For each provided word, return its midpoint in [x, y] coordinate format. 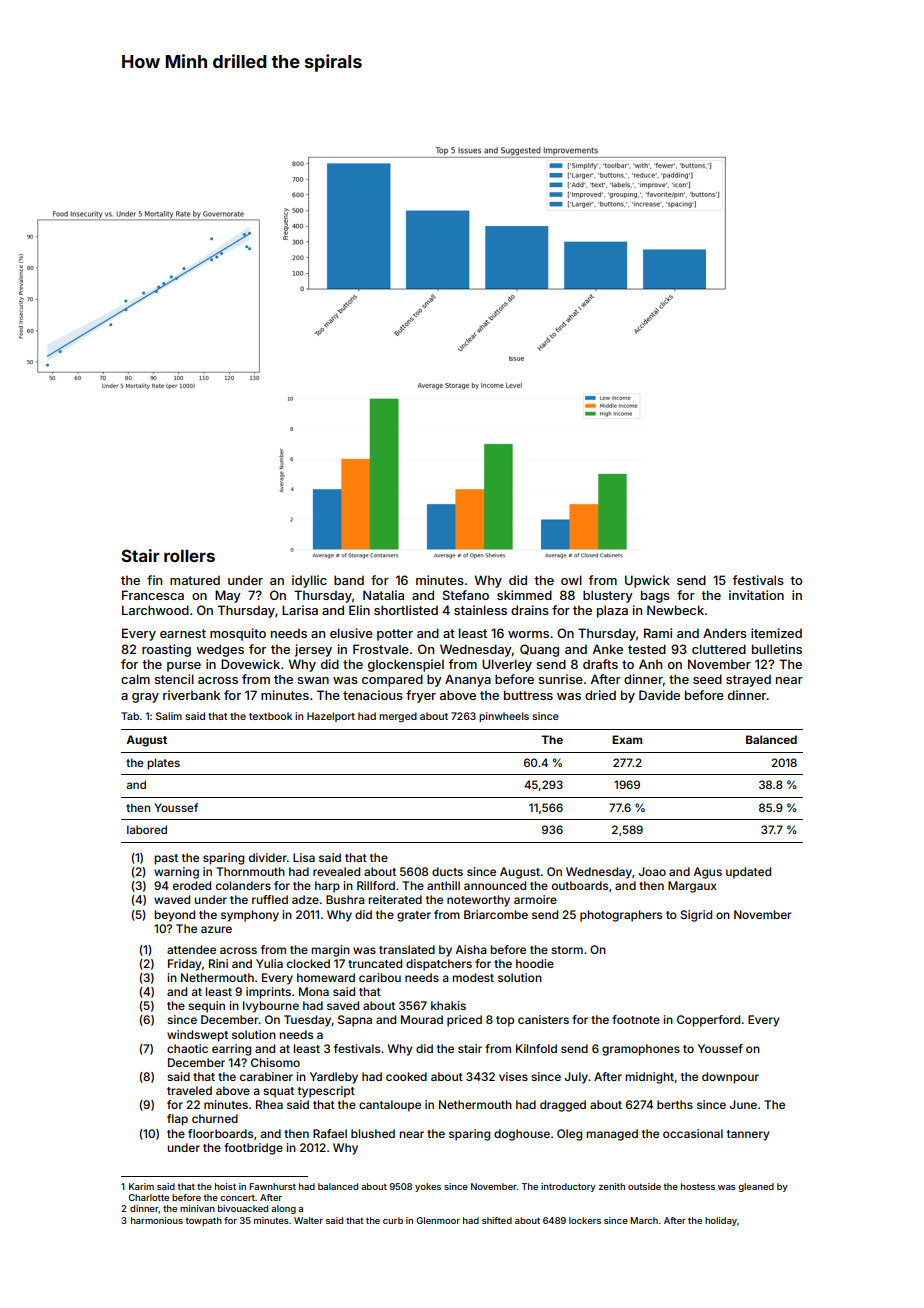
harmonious [157, 1220]
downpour [730, 1078]
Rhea [269, 1104]
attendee [191, 949]
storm [567, 950]
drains [530, 610]
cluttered [719, 649]
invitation [756, 595]
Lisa [304, 857]
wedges [220, 650]
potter [395, 635]
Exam [627, 739]
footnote [636, 1019]
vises [513, 1076]
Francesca [153, 595]
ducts [447, 871]
